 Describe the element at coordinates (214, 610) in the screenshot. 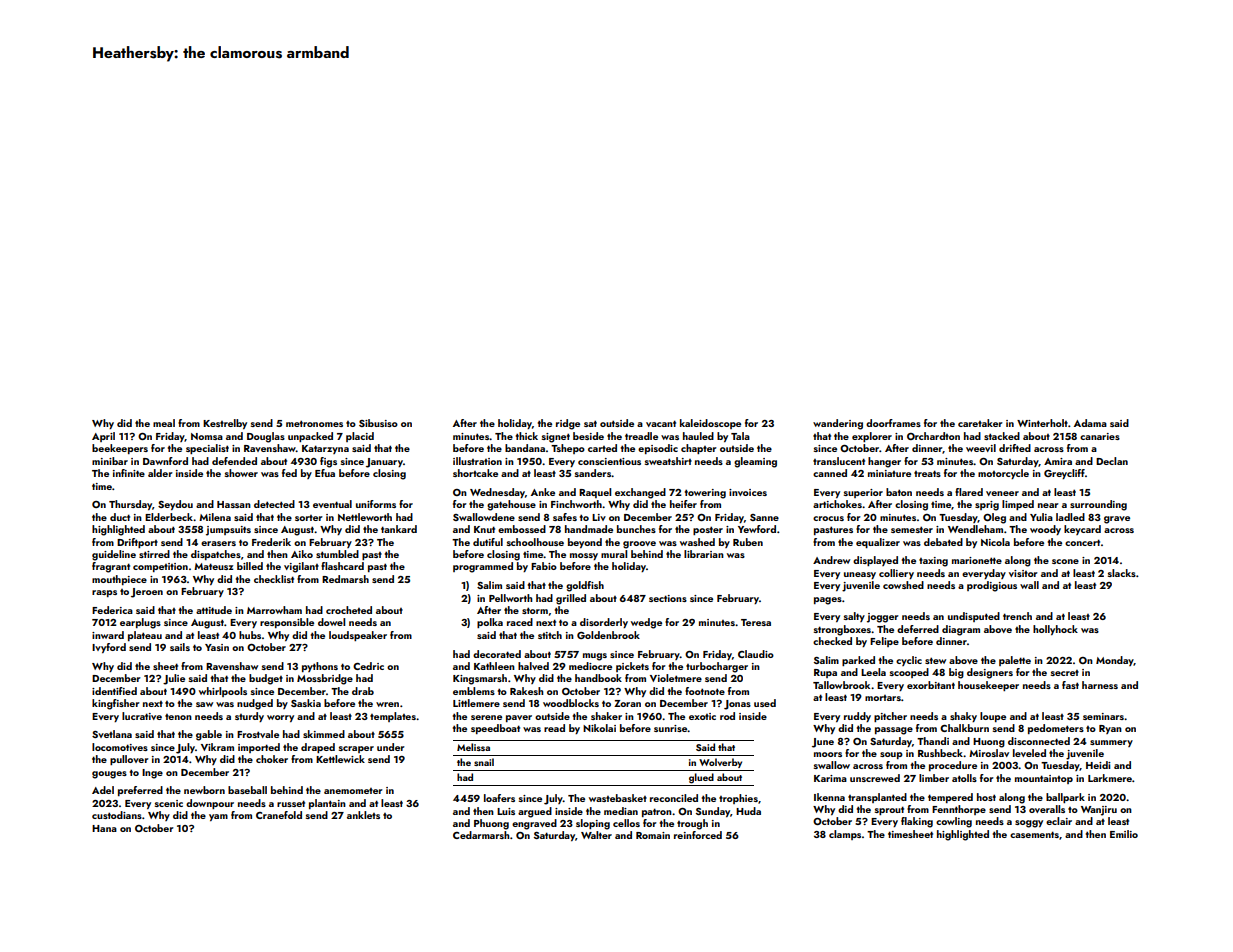

I see `attitude` at that location.
